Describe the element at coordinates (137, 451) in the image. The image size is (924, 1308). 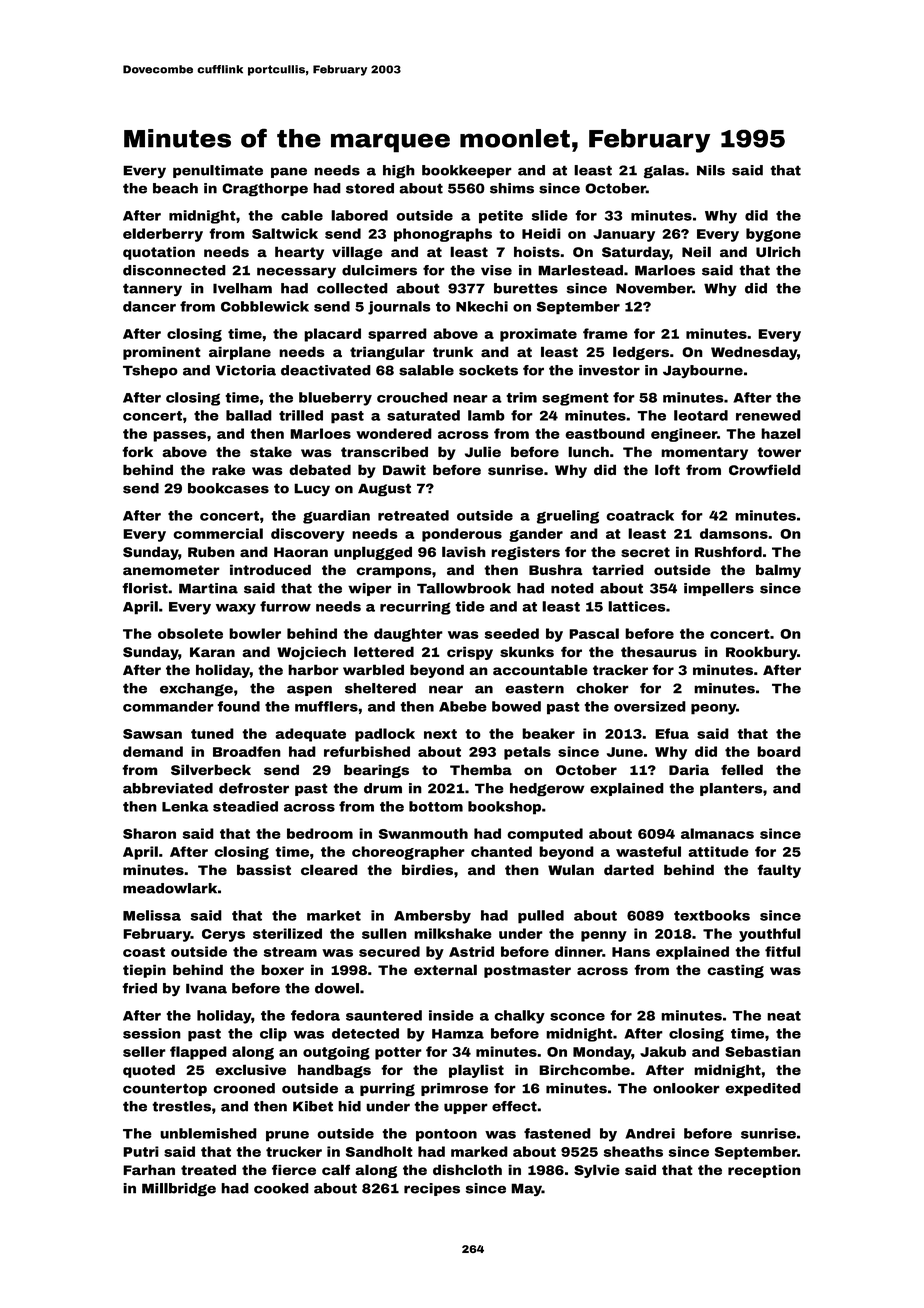
I see `fork` at that location.
